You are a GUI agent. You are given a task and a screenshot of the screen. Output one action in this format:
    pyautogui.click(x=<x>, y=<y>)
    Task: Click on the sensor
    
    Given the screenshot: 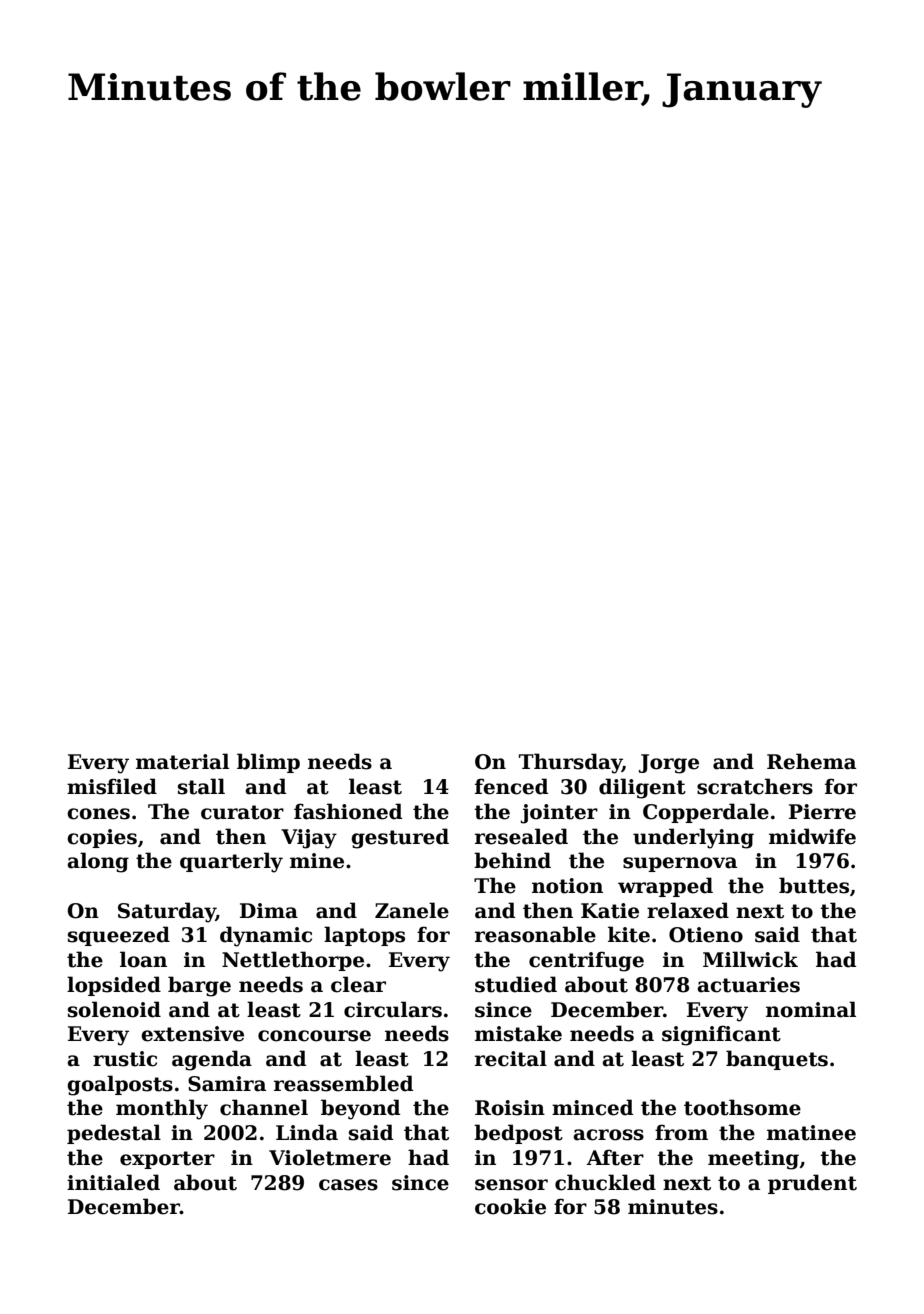 What is the action you would take?
    pyautogui.click(x=511, y=1185)
